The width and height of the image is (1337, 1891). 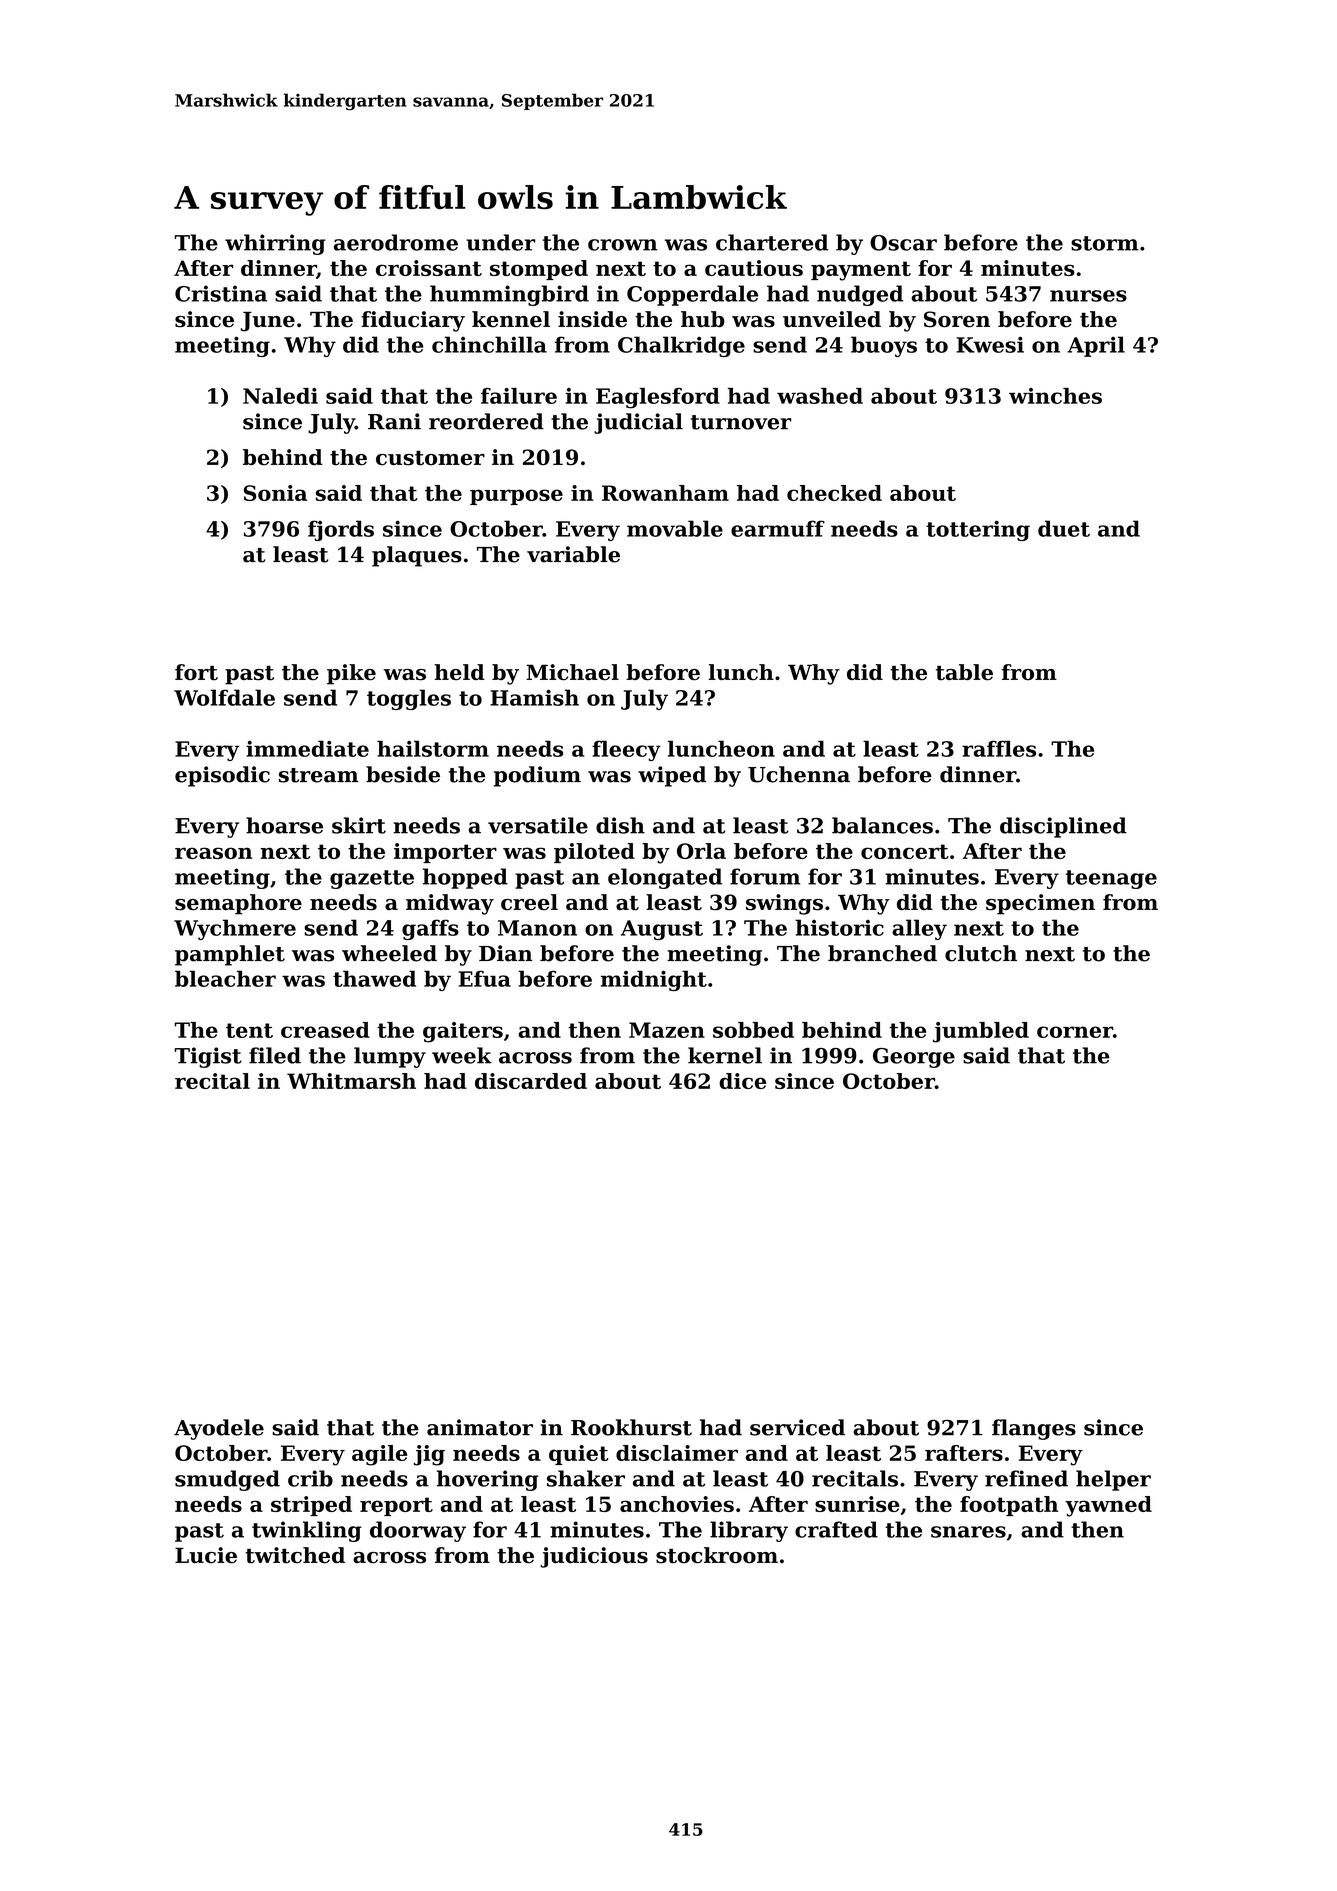 What do you see at coordinates (418, 1531) in the image?
I see `doorway` at bounding box center [418, 1531].
